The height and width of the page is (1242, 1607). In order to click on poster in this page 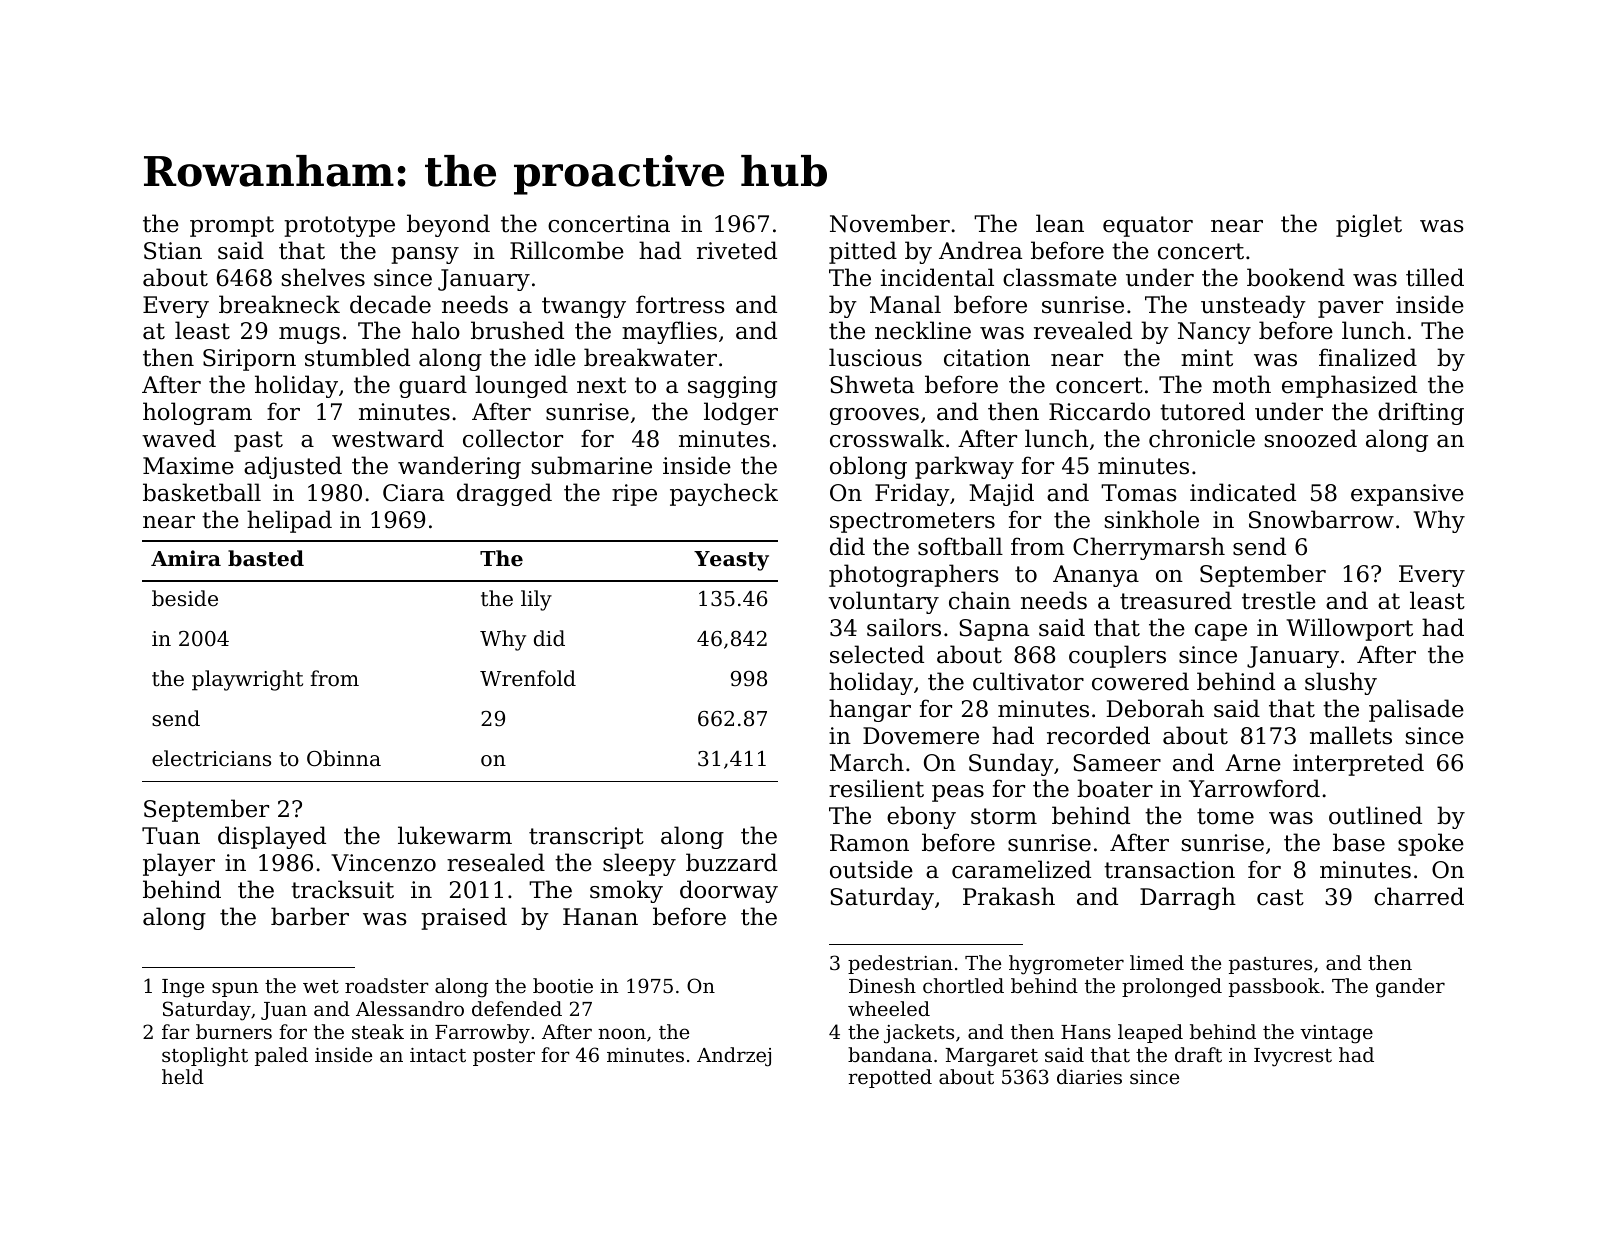, I will do `click(504, 1057)`.
